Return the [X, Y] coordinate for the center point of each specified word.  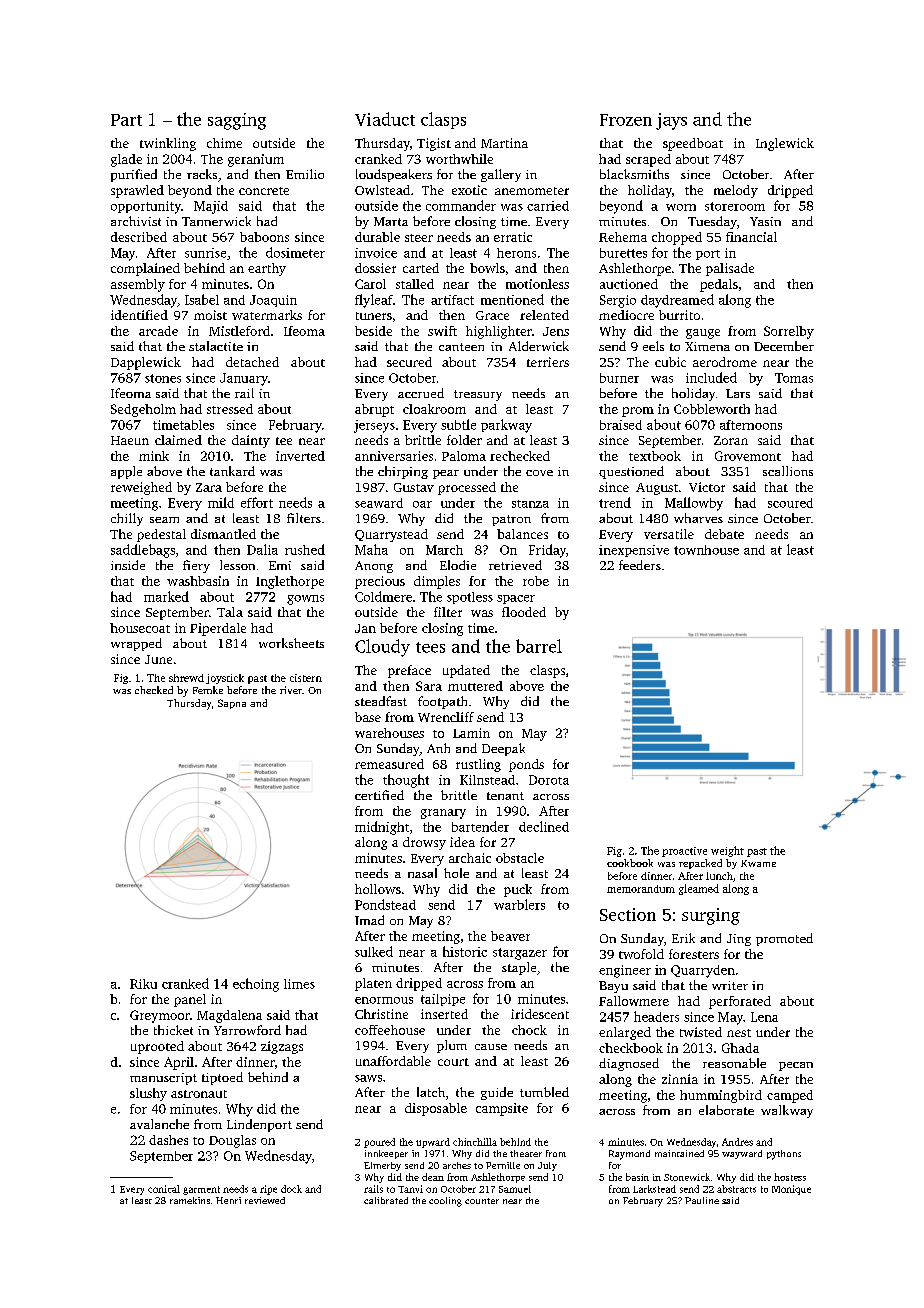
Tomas [794, 378]
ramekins [190, 1200]
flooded [524, 612]
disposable [436, 1109]
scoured [790, 503]
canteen [461, 347]
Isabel [202, 299]
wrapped [136, 644]
